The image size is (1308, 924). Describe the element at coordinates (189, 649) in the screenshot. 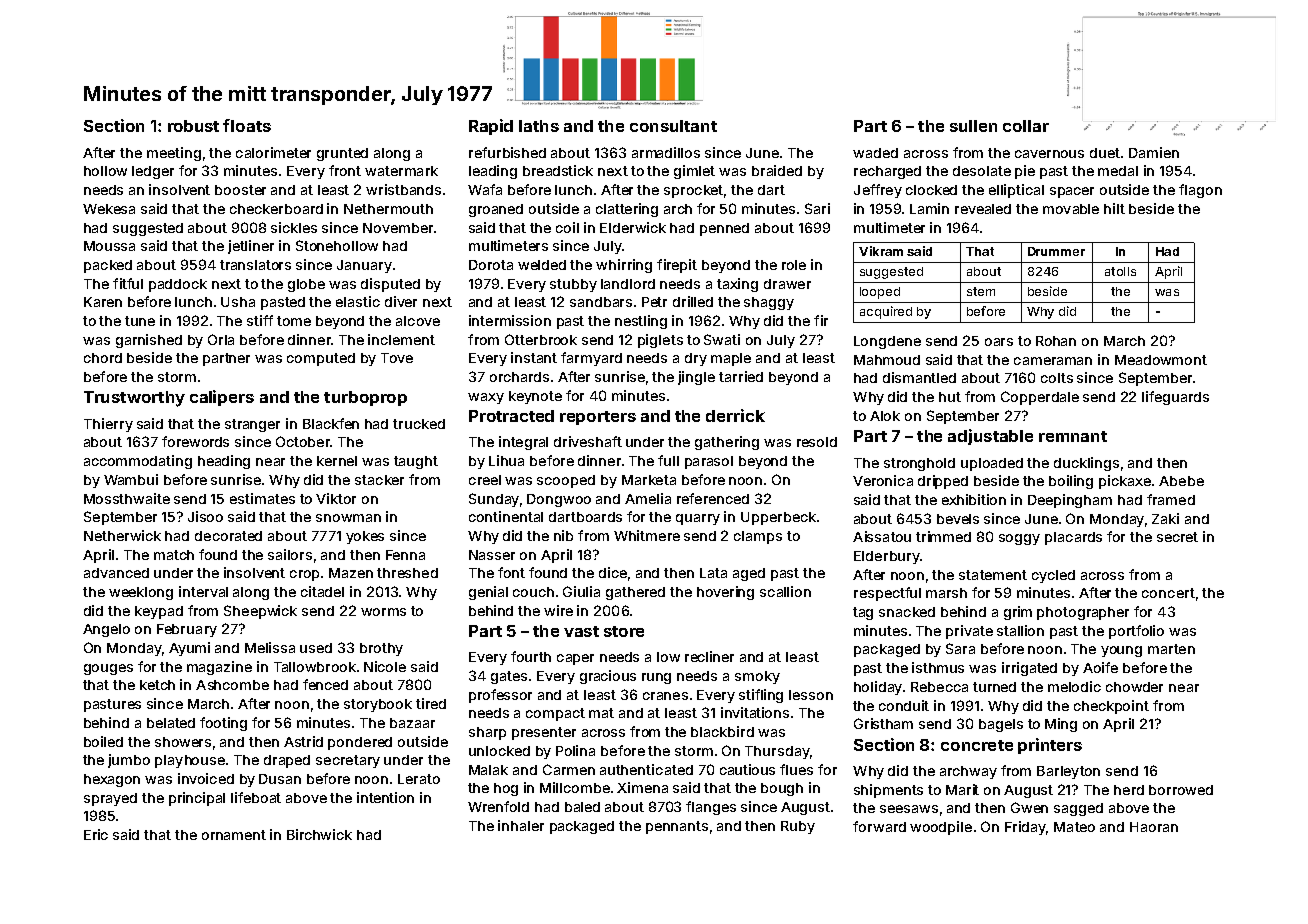

I see `Ayumi` at that location.
